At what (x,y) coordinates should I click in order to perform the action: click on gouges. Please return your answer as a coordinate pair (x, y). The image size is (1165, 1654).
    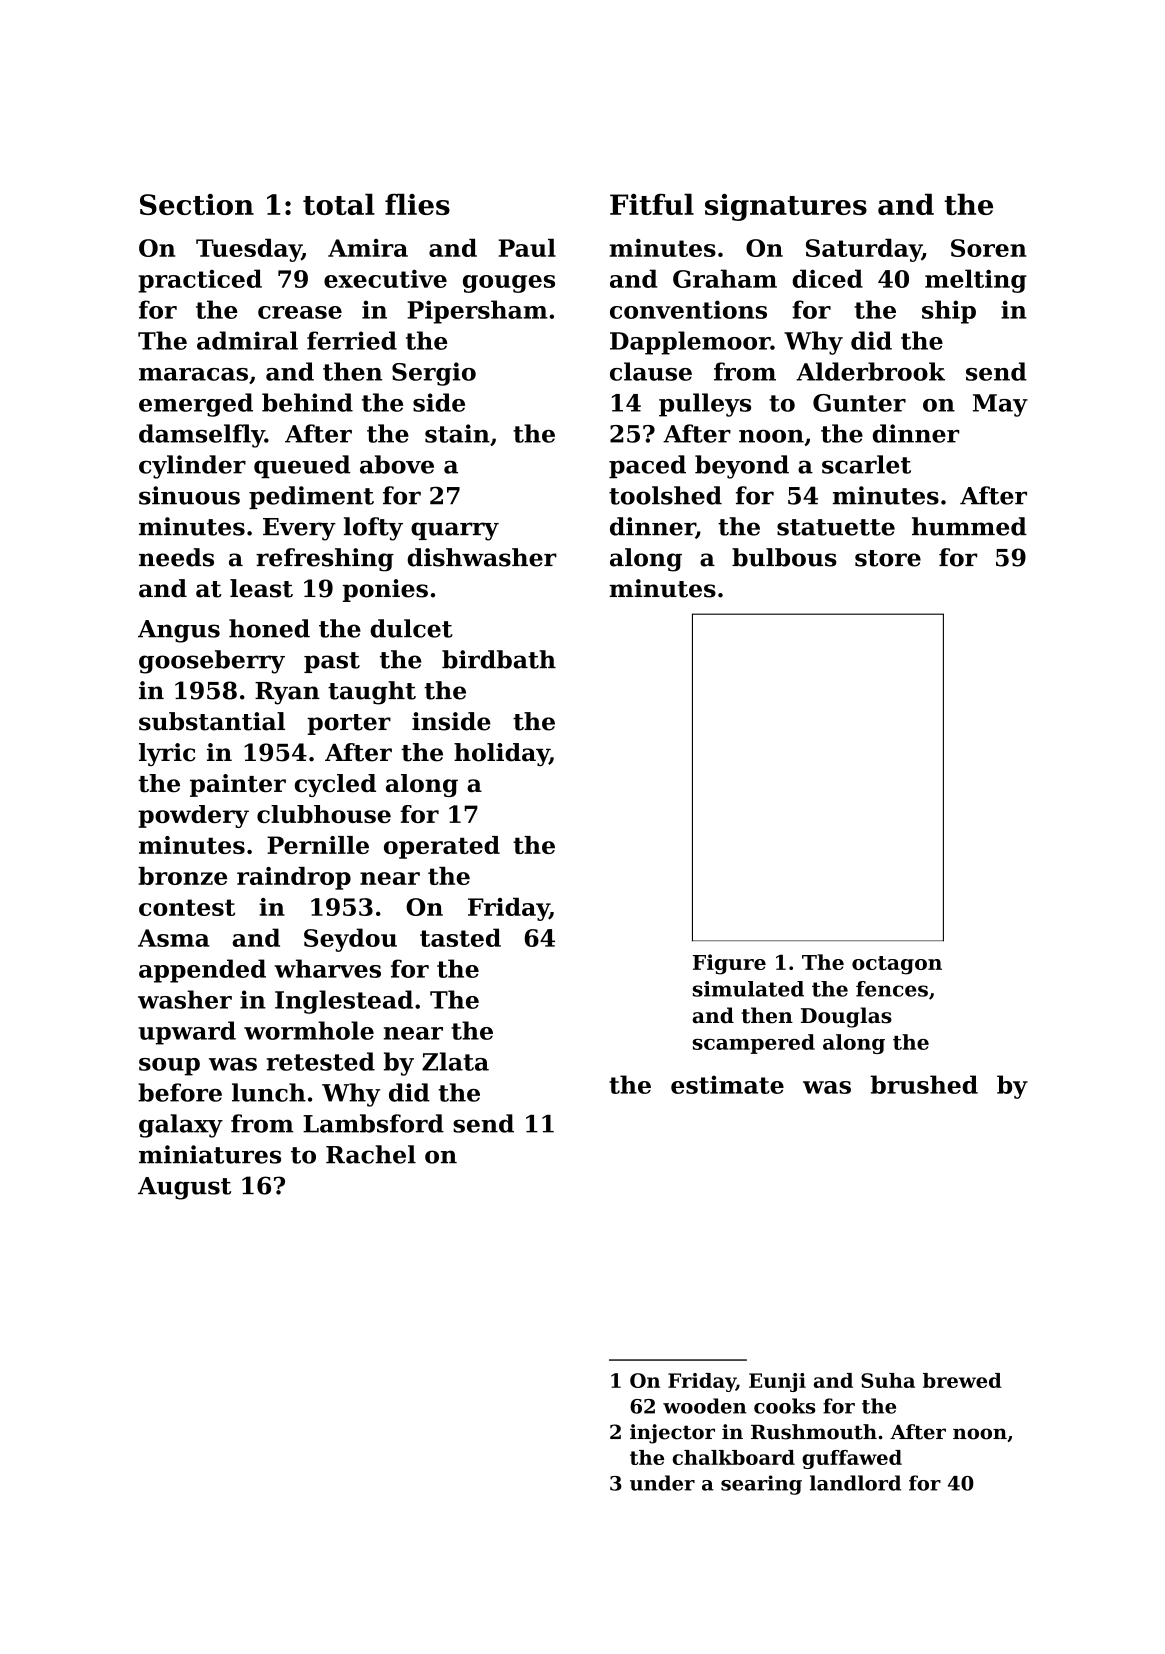
    Looking at the image, I should click on (509, 284).
